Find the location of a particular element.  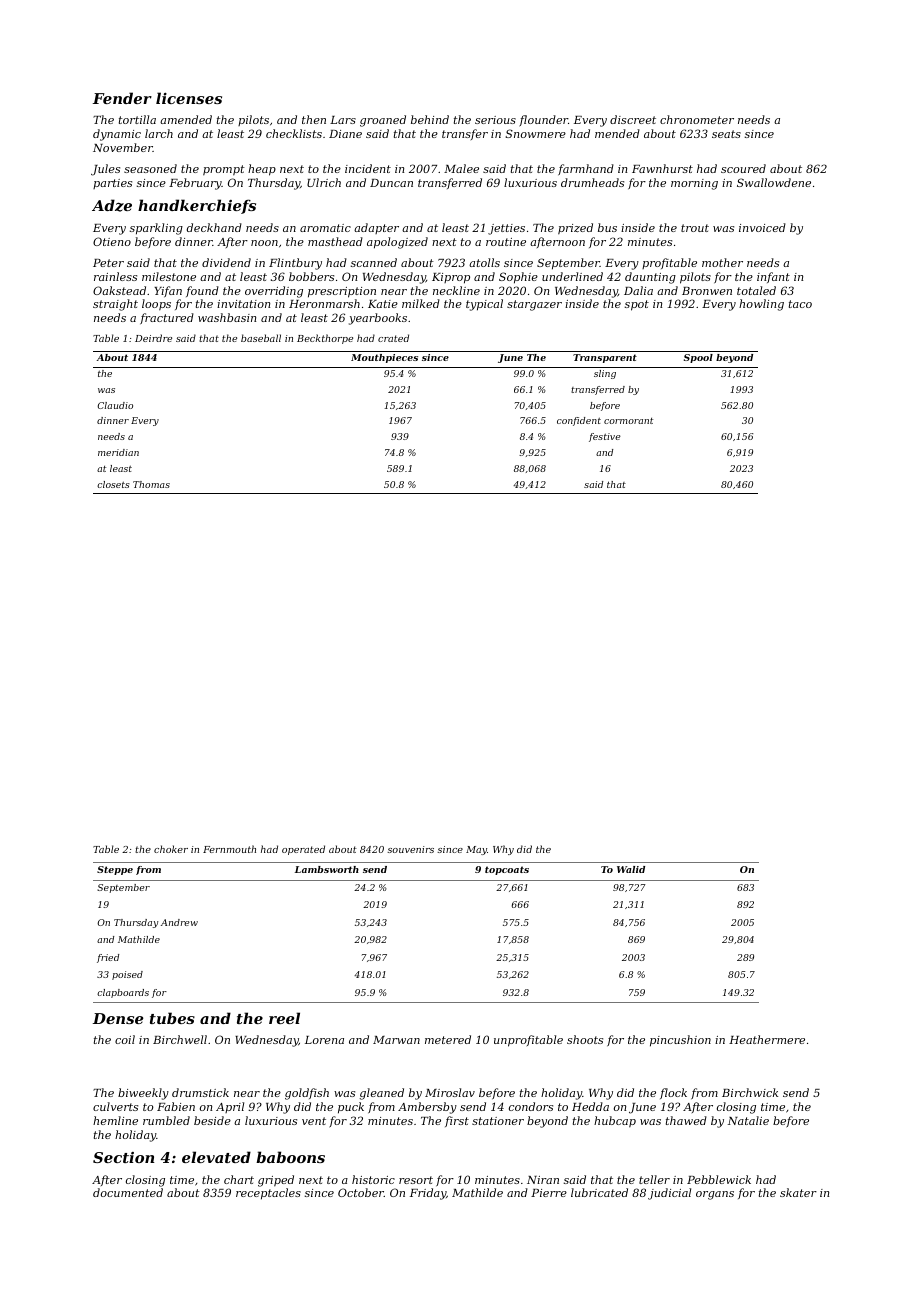

judicial is located at coordinates (669, 1194).
